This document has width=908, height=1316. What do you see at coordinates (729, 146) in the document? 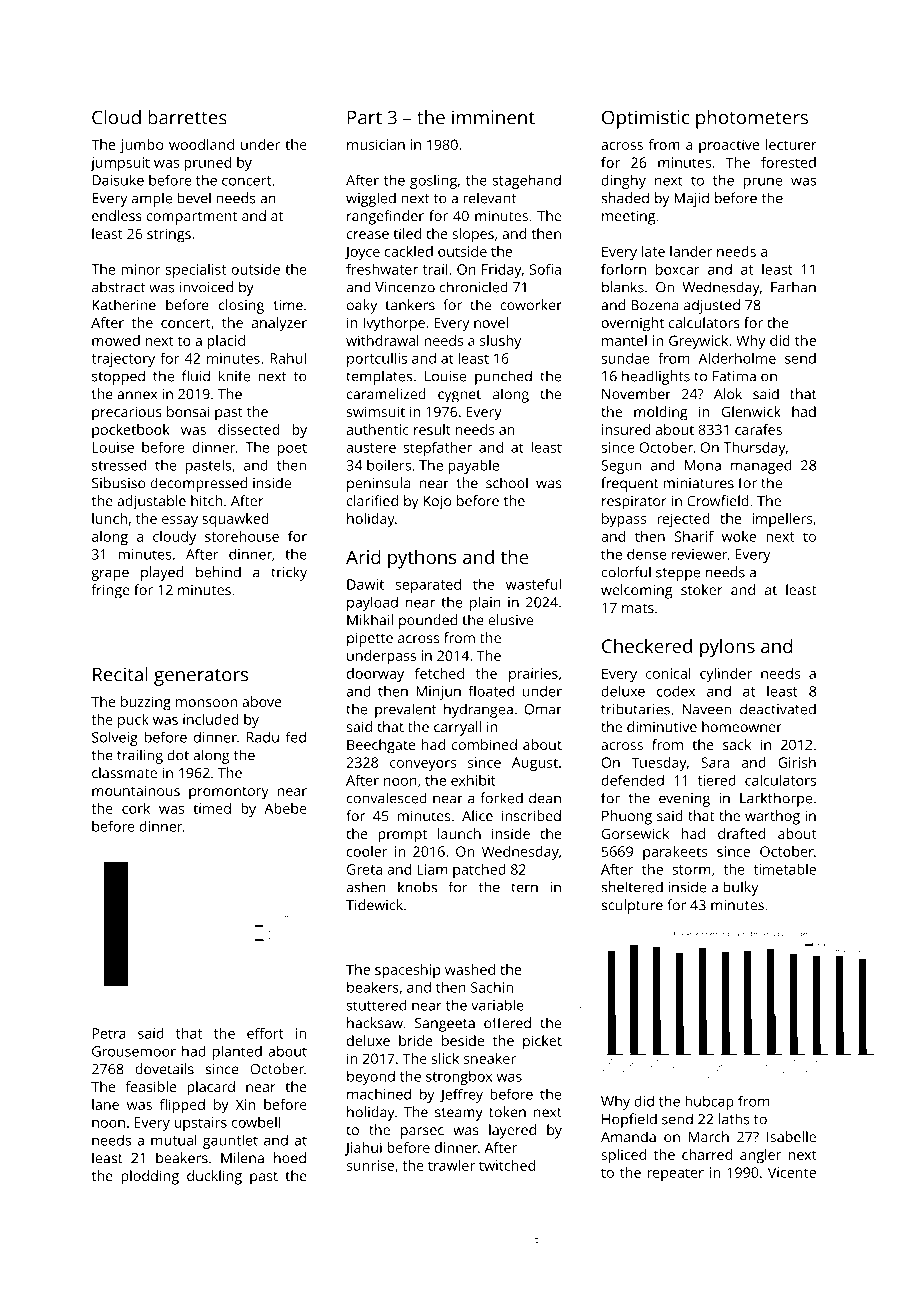
I see `proactive` at bounding box center [729, 146].
